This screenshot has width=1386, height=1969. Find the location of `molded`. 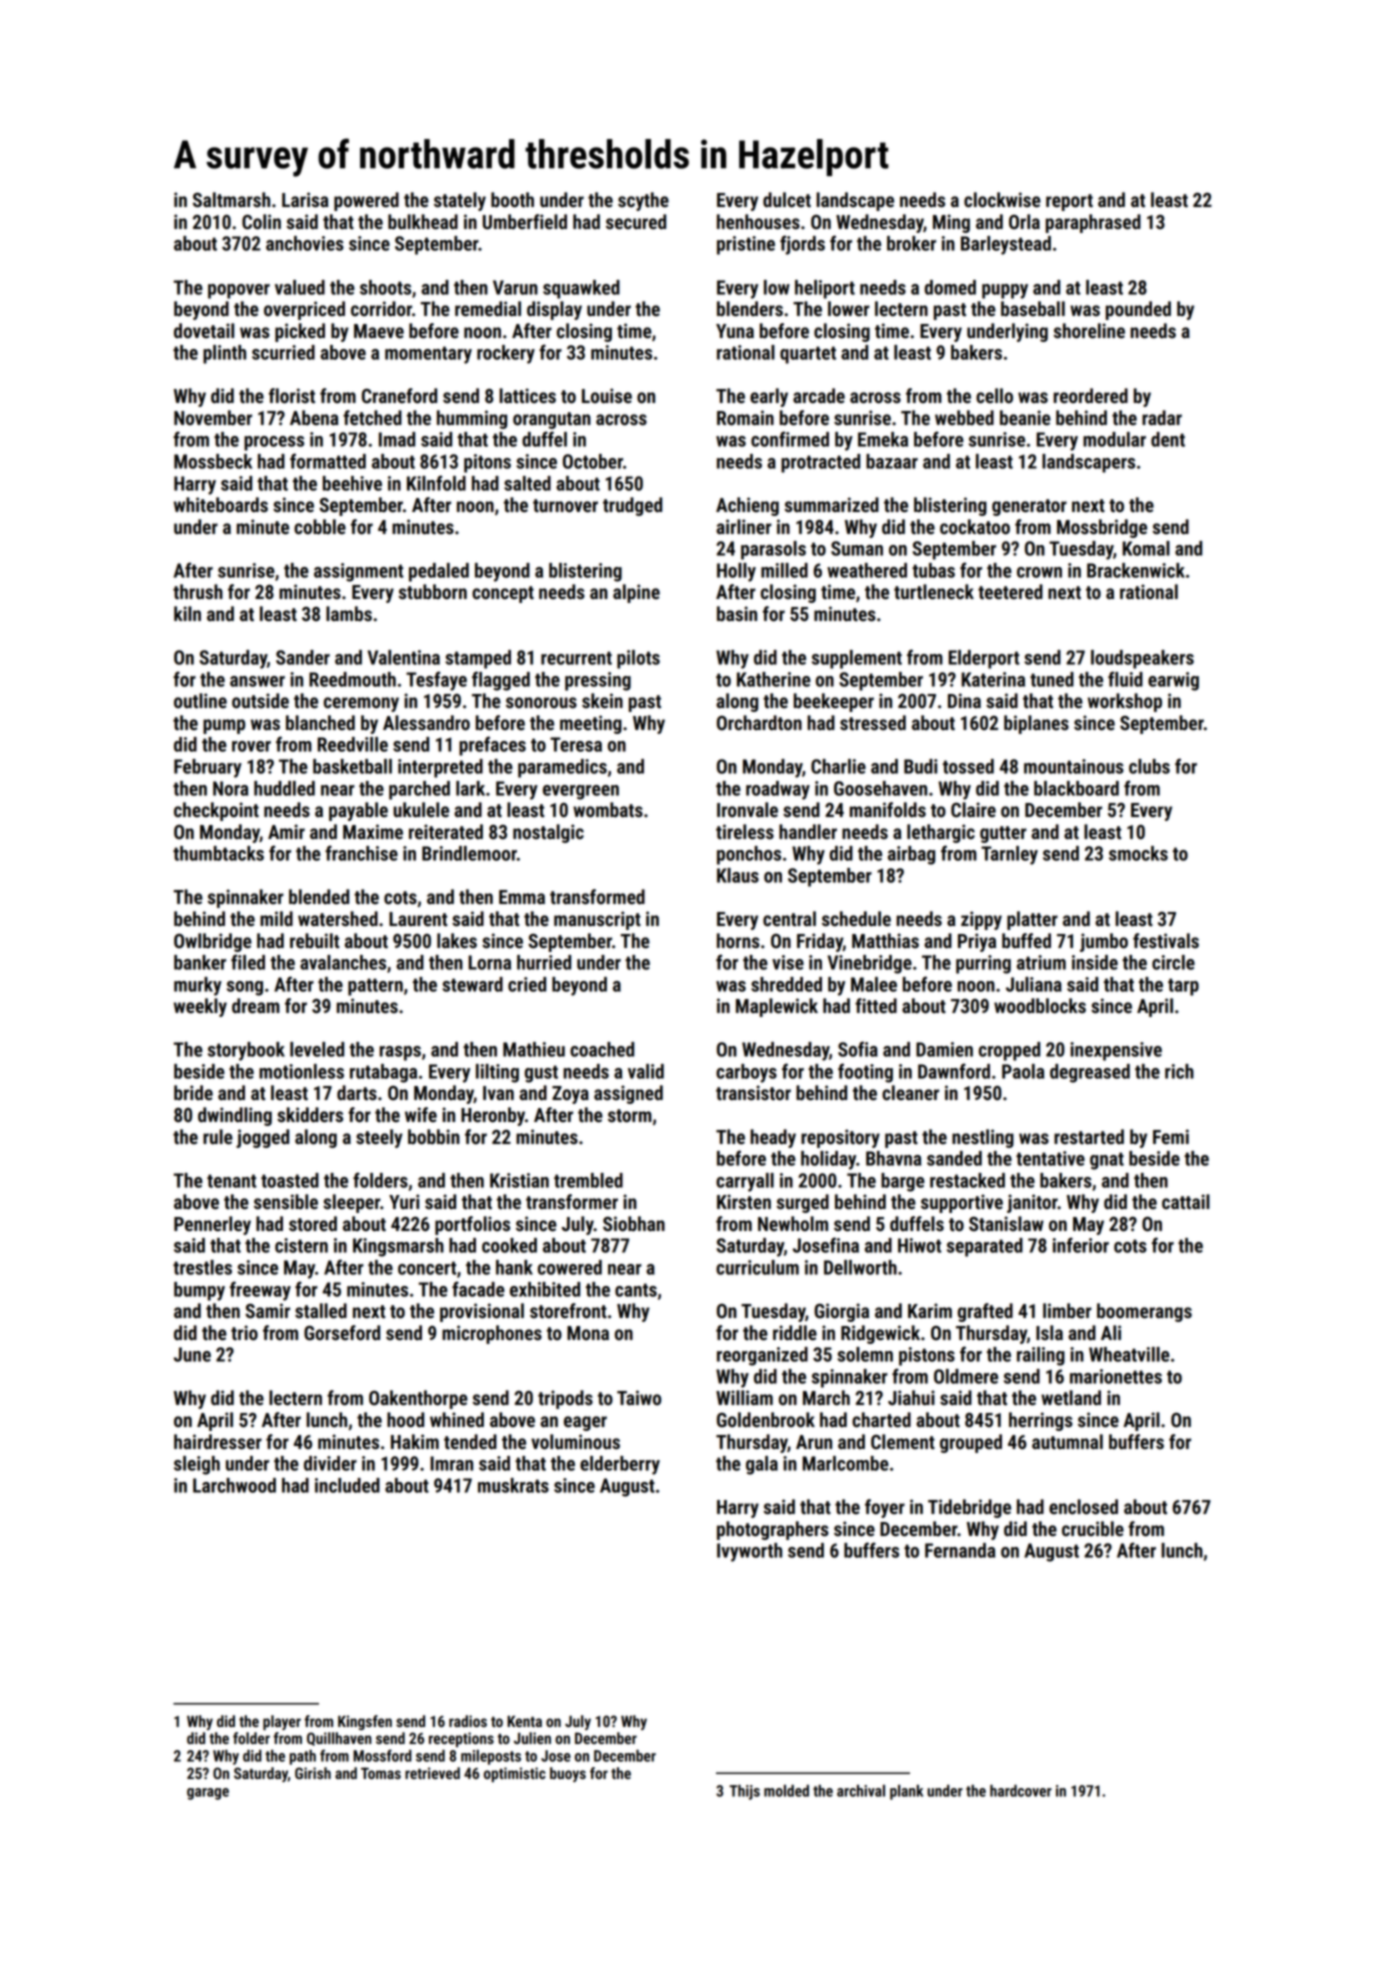

molded is located at coordinates (786, 1791).
